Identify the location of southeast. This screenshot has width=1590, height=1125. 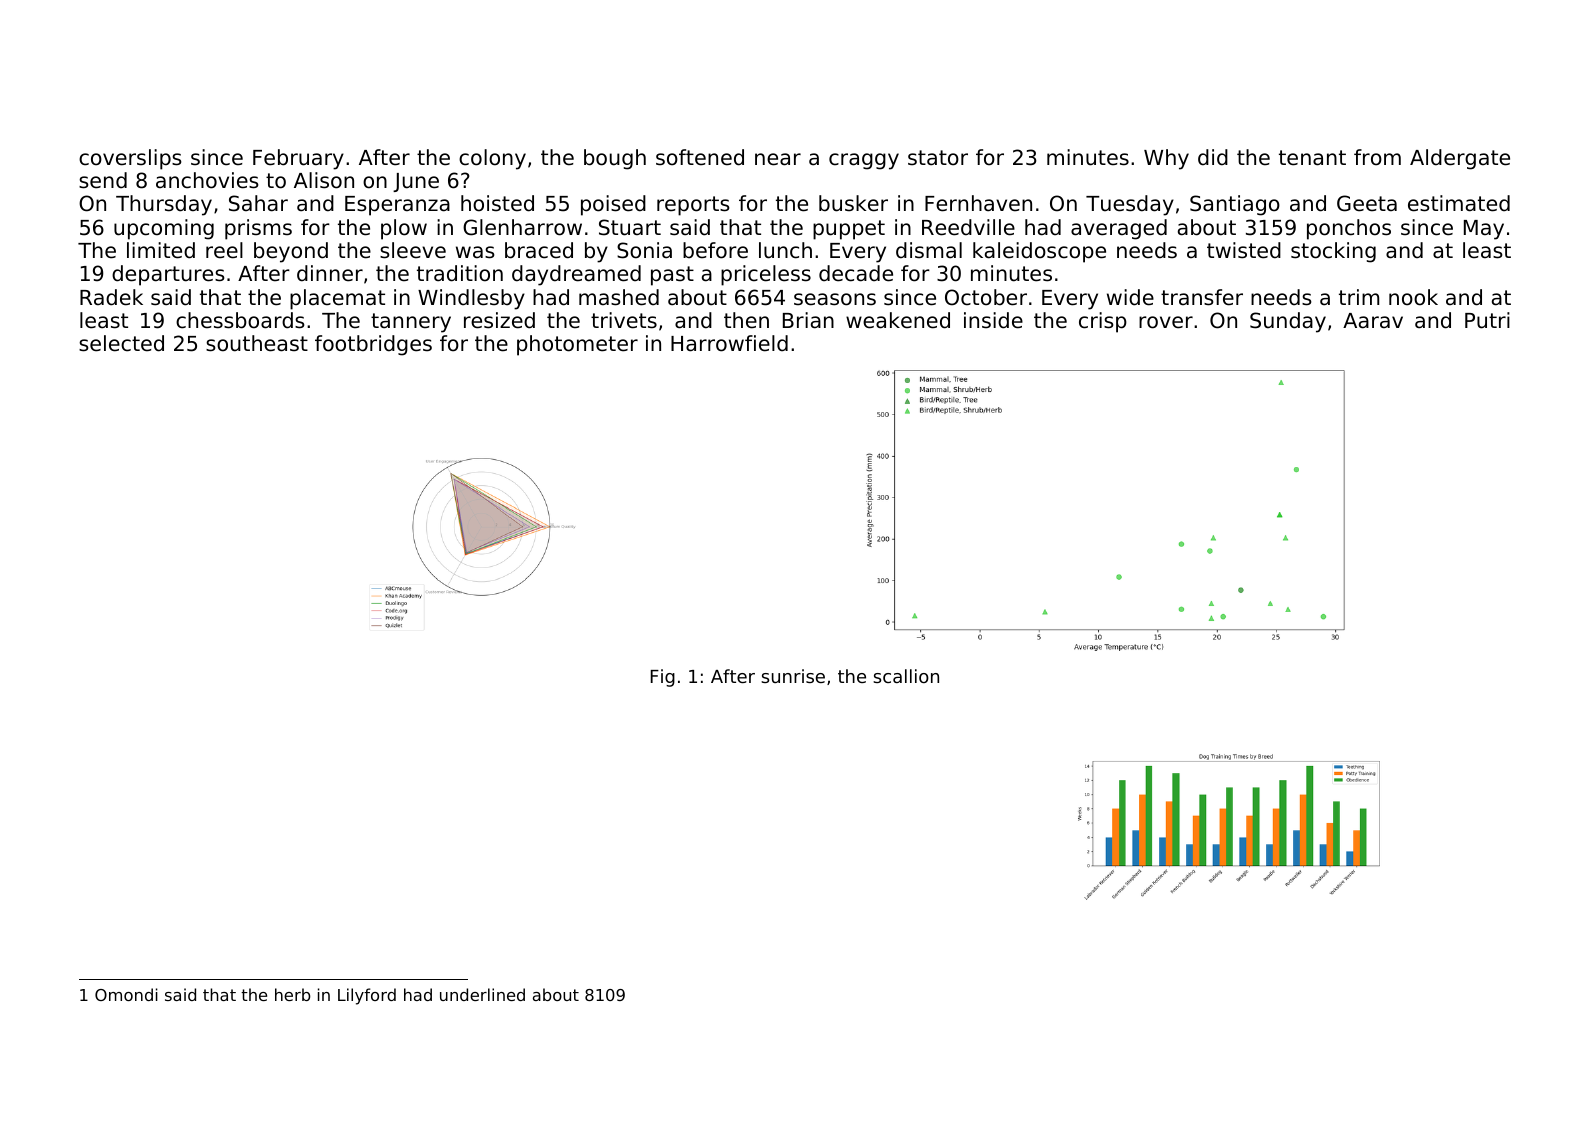
(257, 343).
